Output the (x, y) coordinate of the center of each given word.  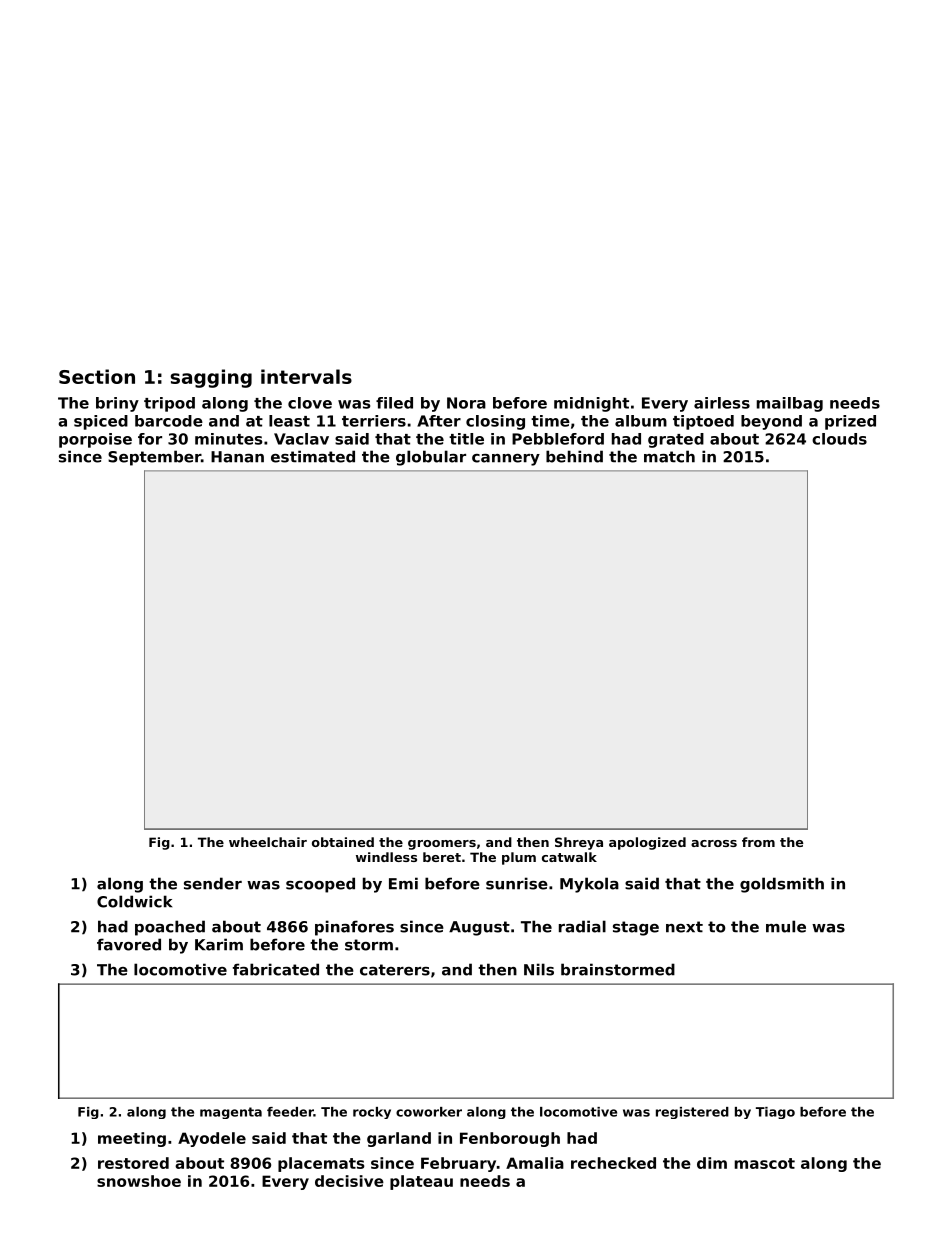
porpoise (95, 440)
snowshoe (139, 1181)
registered (692, 1113)
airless (722, 403)
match (669, 456)
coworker (429, 1112)
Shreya (579, 843)
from (758, 842)
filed (394, 403)
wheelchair (268, 842)
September (154, 458)
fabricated (276, 969)
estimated (313, 456)
